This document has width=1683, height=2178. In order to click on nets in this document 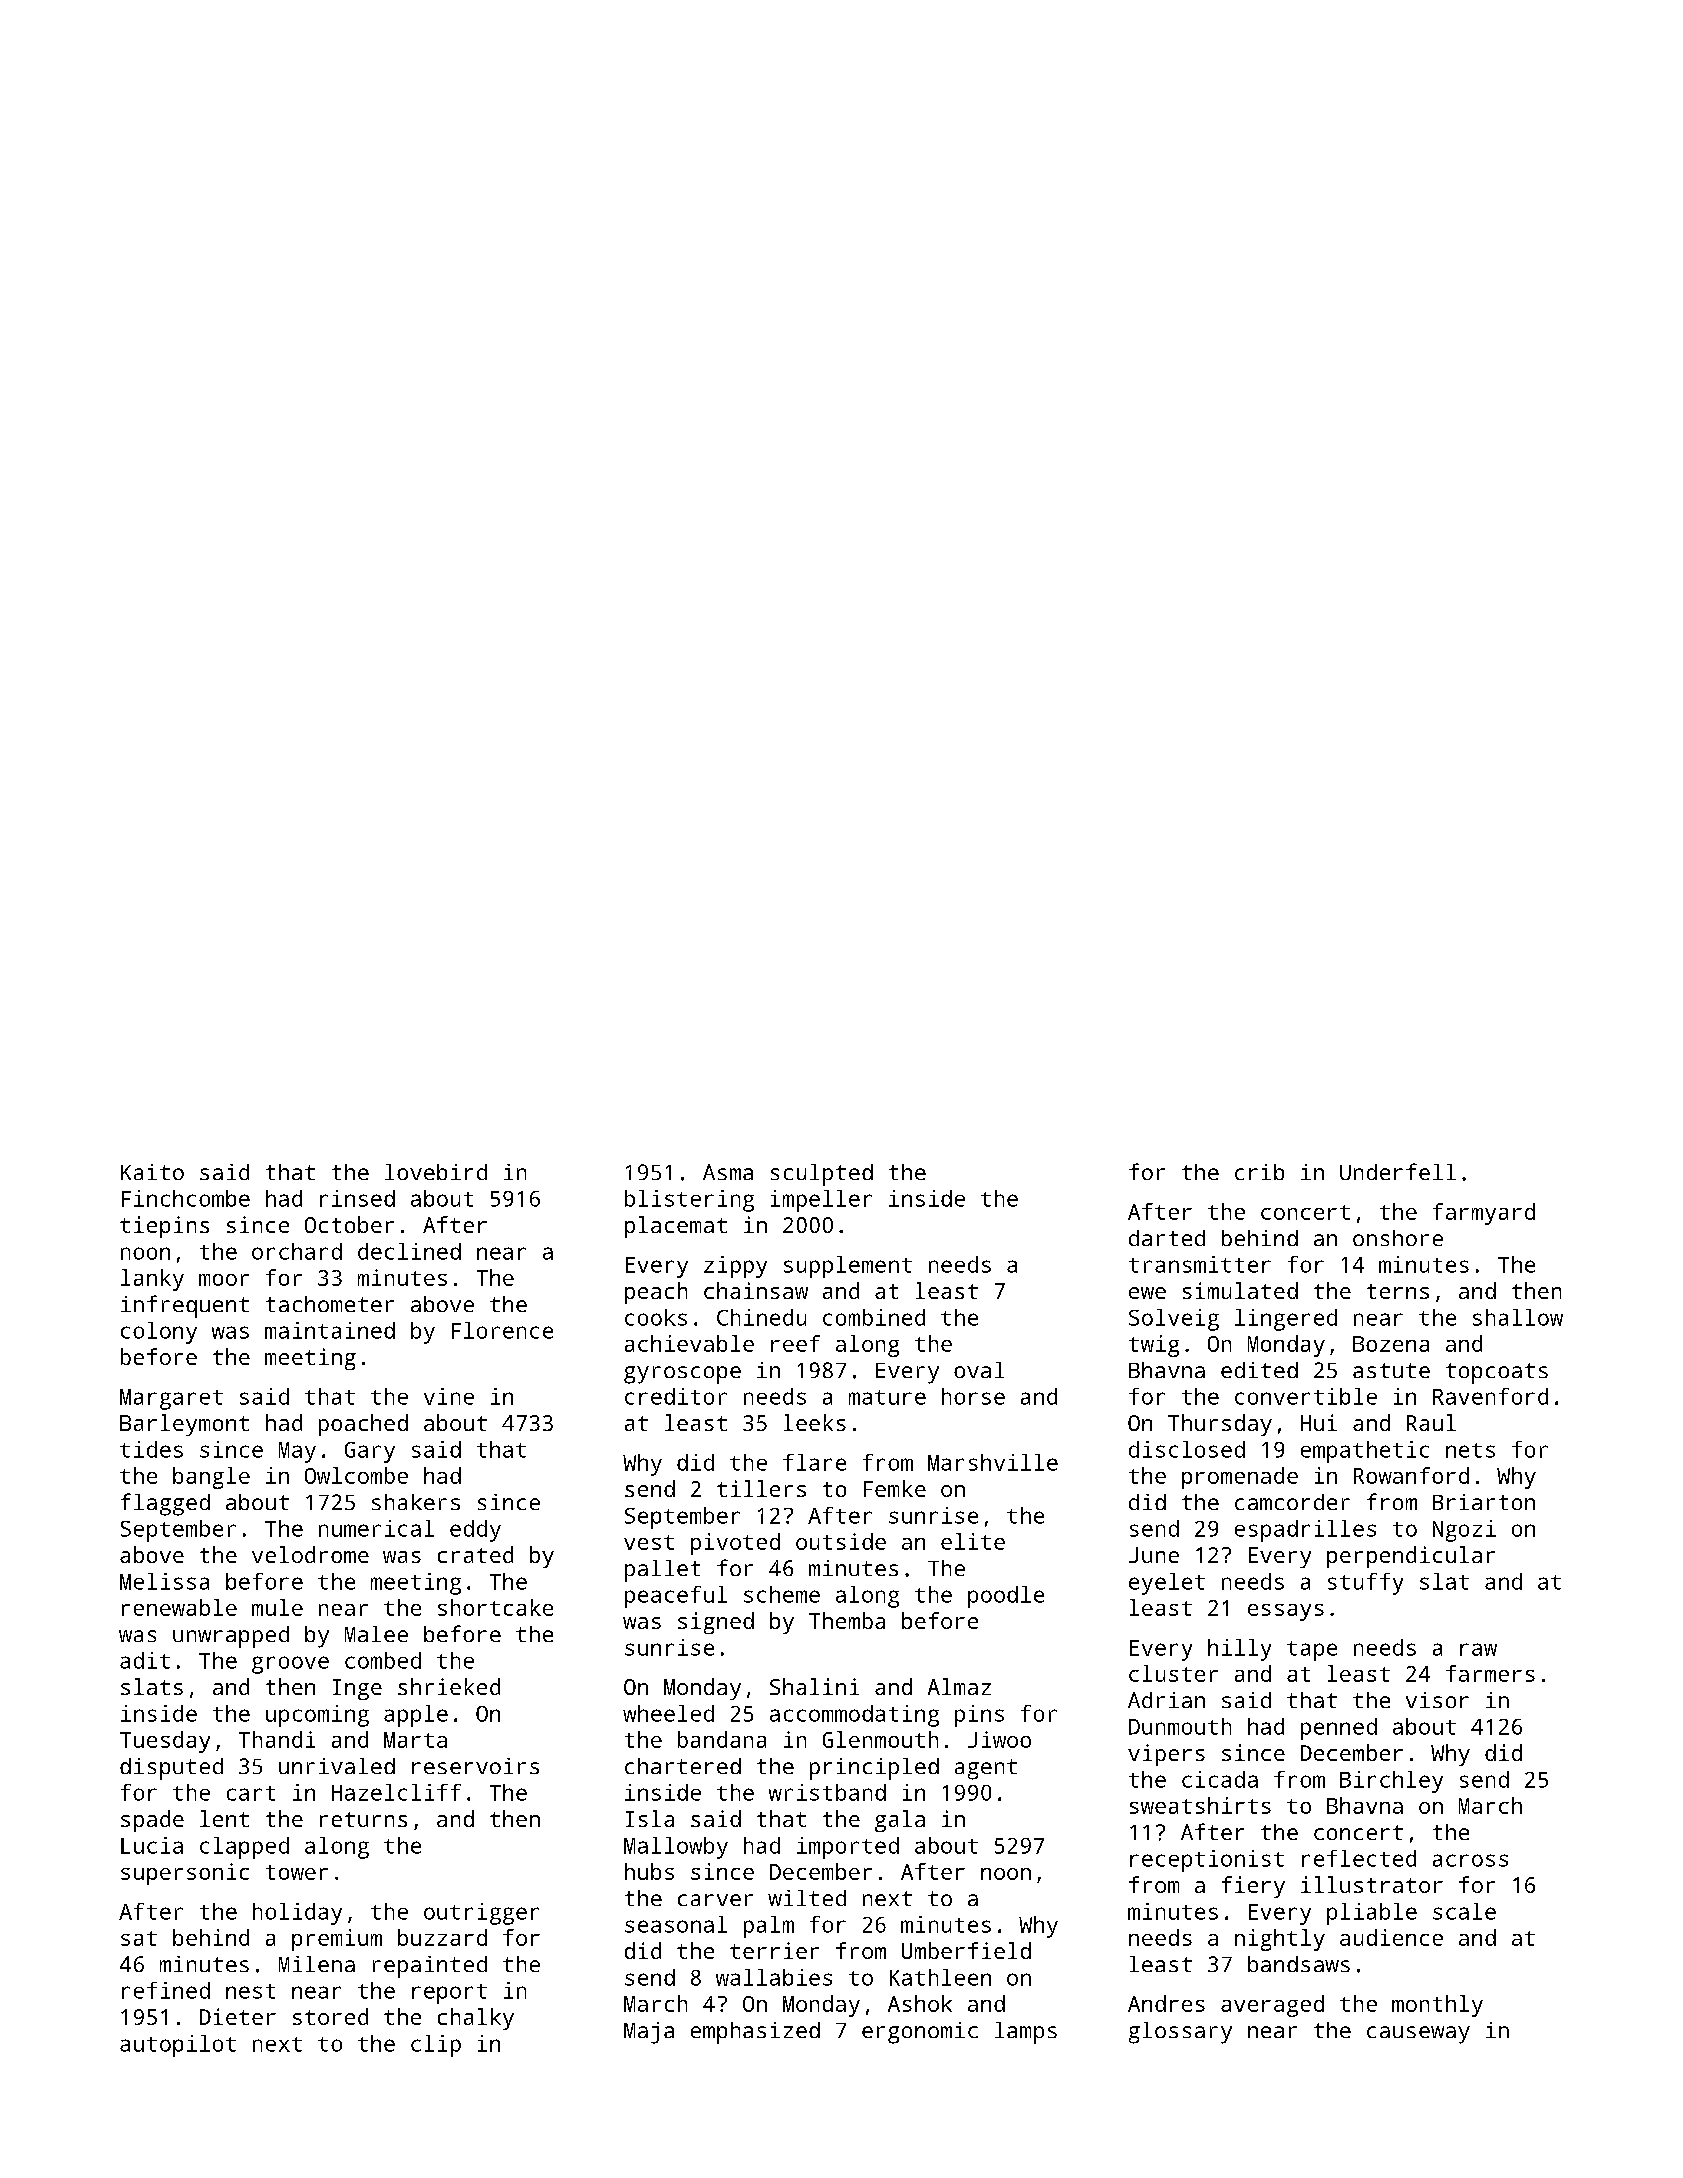, I will do `click(1470, 1450)`.
